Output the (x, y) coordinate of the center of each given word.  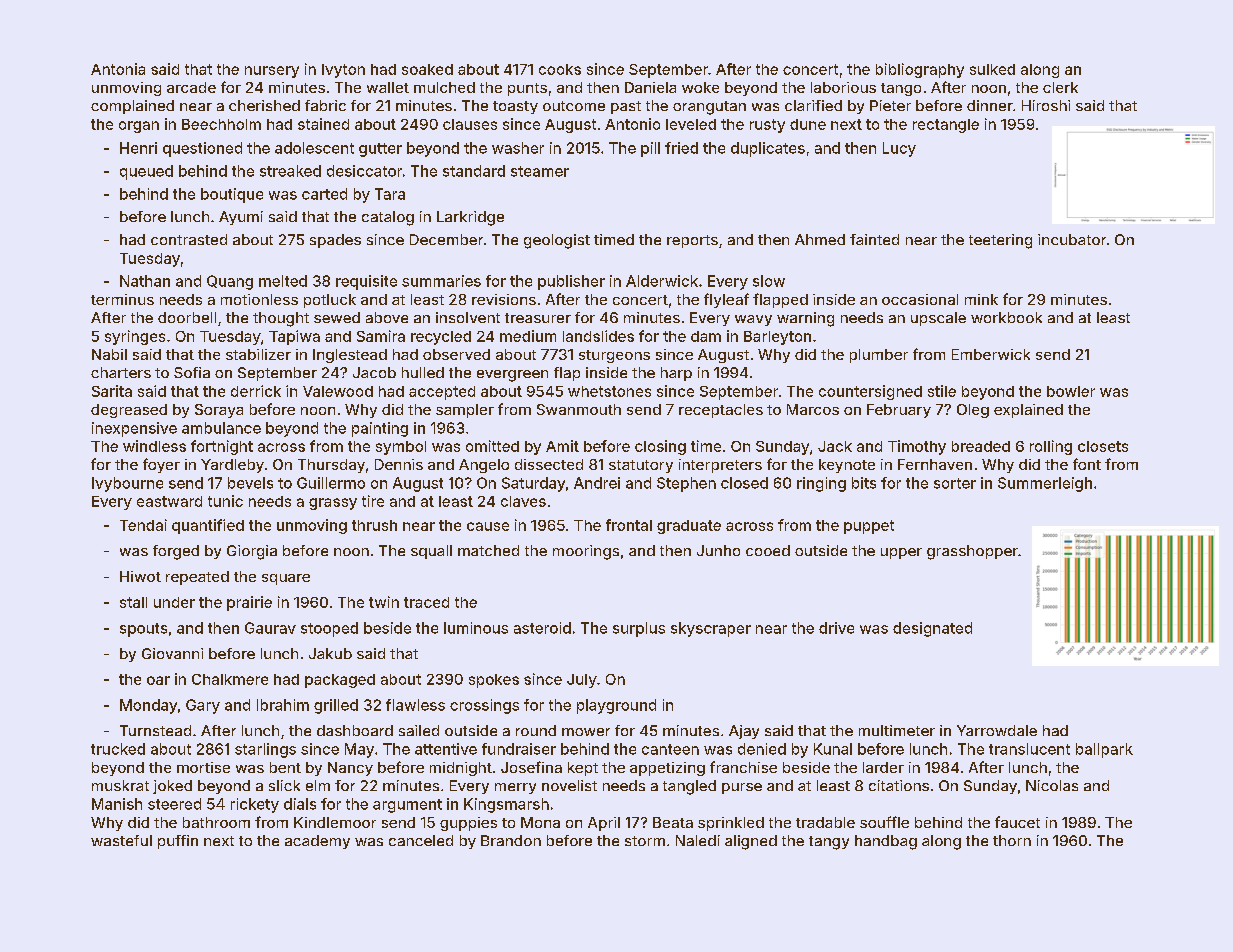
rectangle (946, 126)
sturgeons (614, 356)
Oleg (973, 411)
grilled (336, 706)
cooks (560, 69)
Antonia (118, 69)
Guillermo (331, 483)
